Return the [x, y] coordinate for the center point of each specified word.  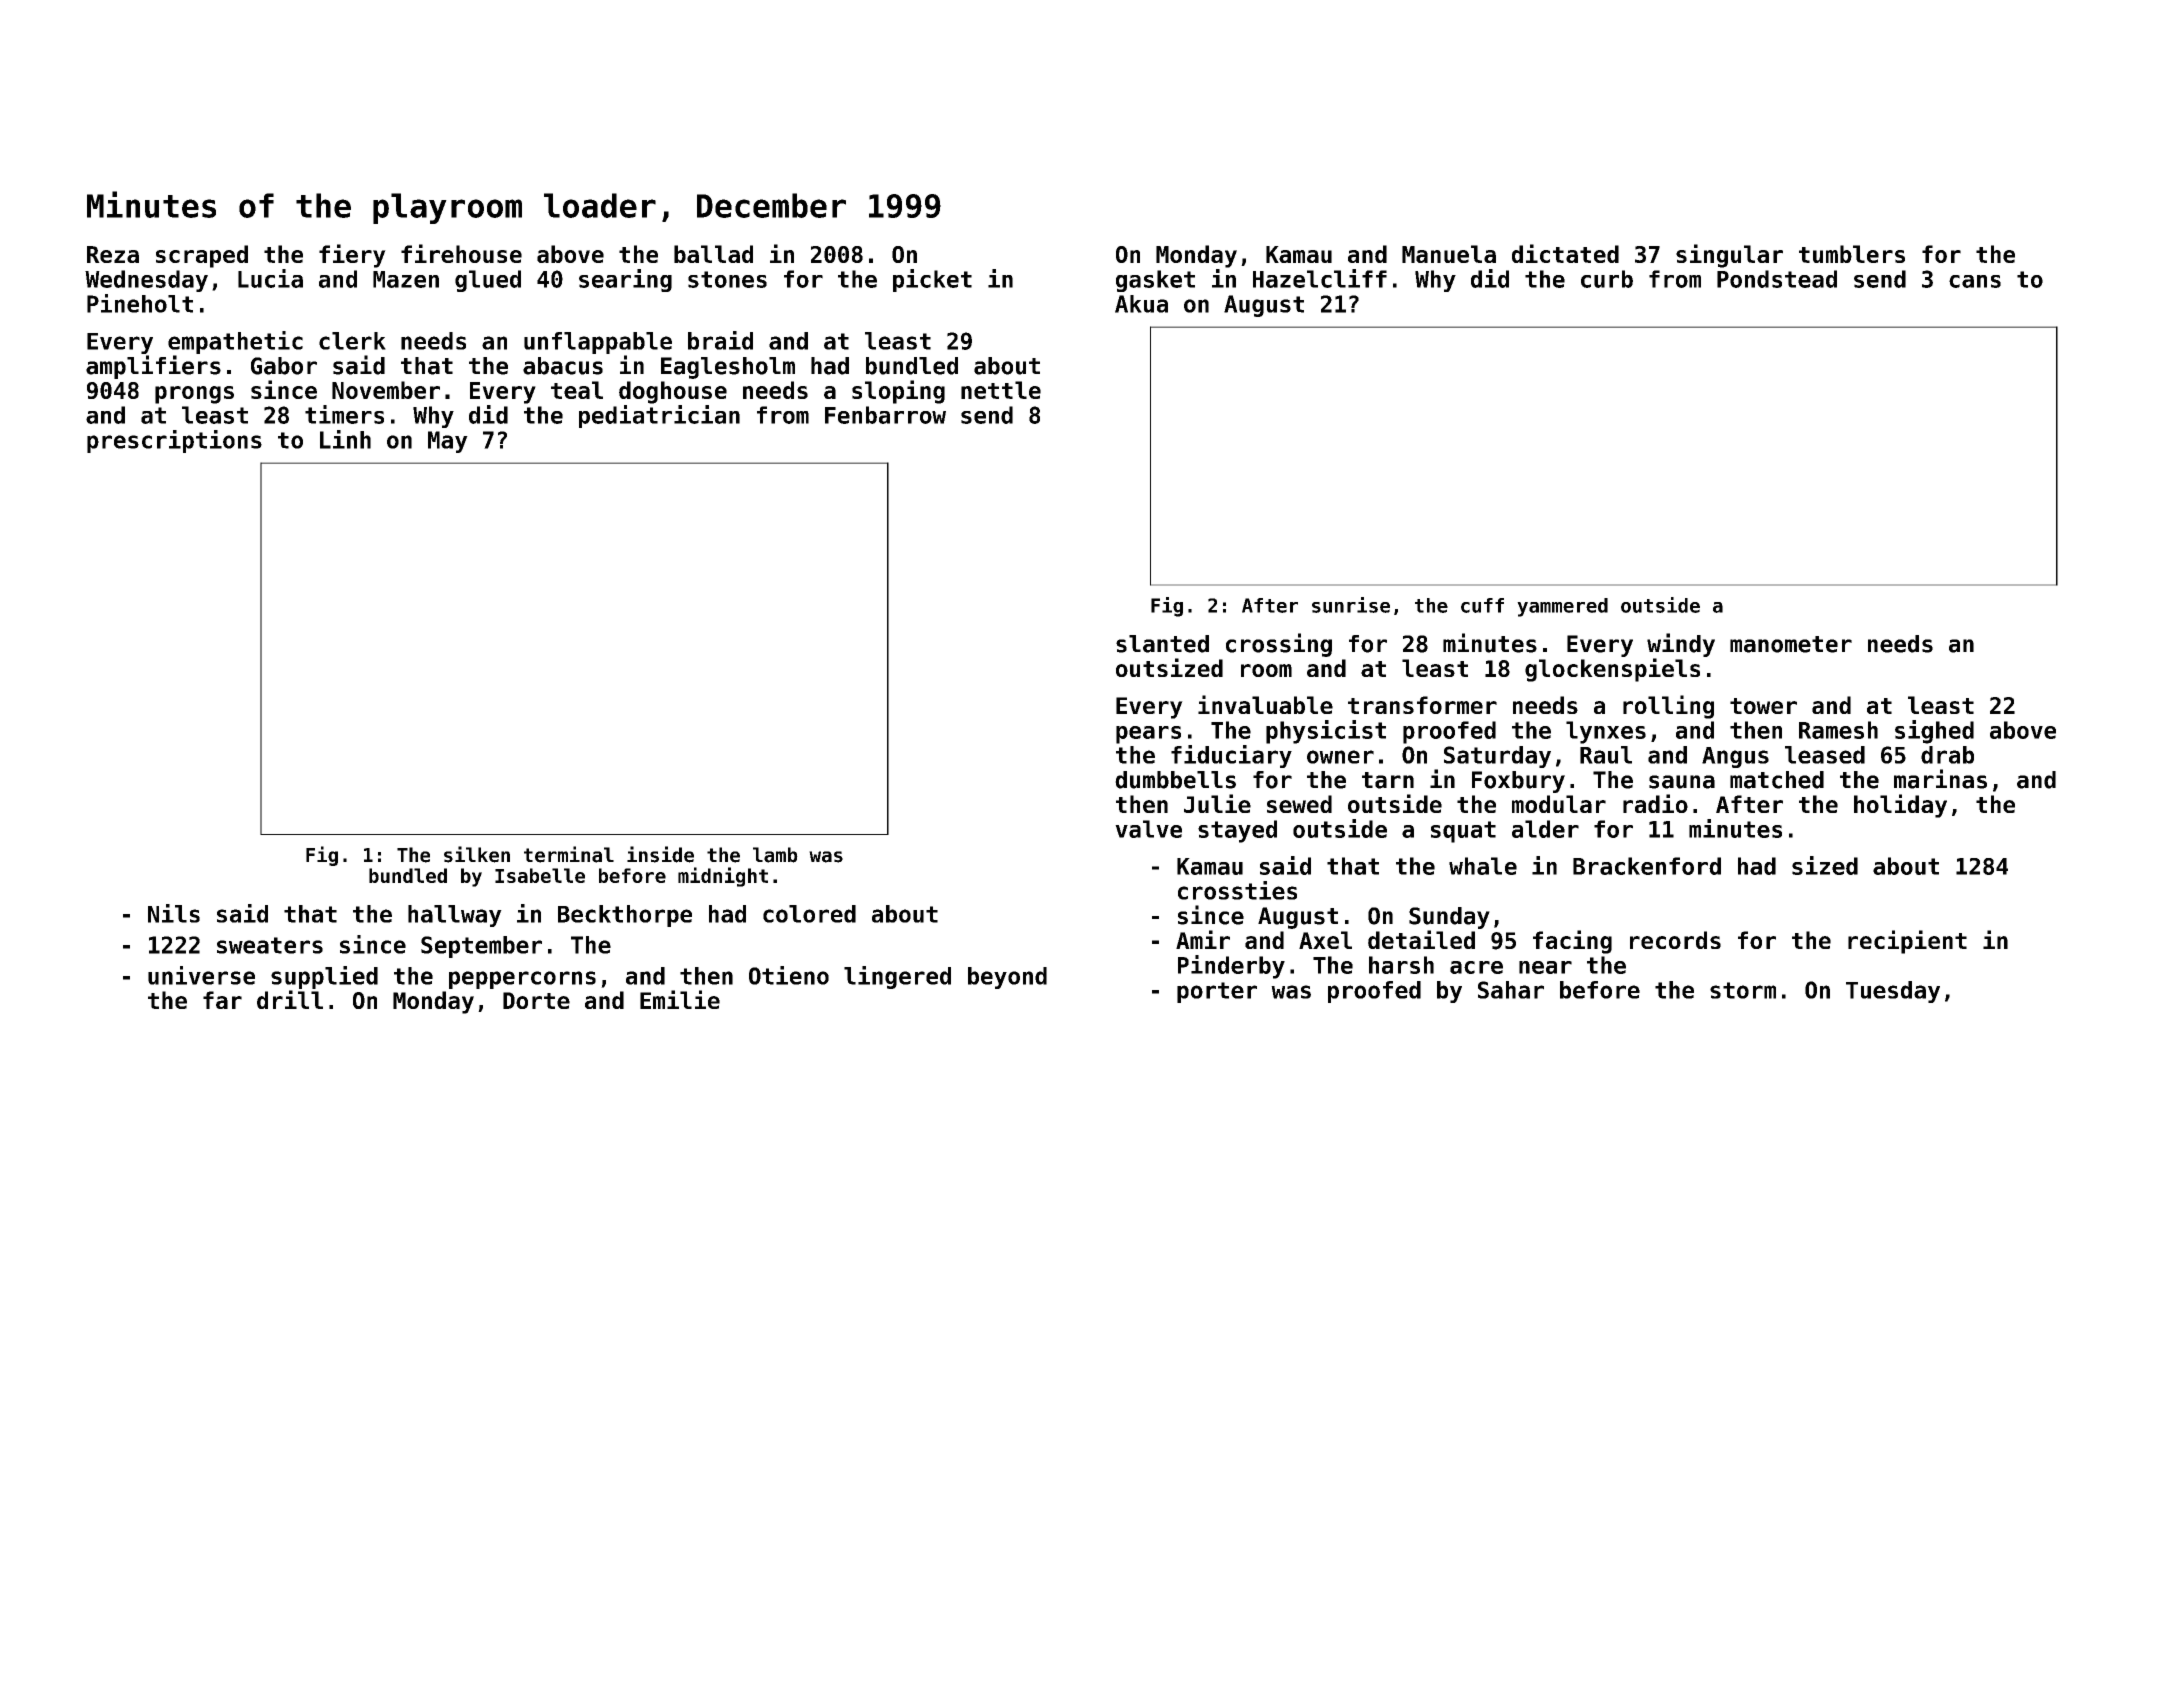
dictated [1565, 253]
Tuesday [1893, 992]
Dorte [536, 1000]
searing [625, 280]
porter [1217, 992]
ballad [713, 254]
